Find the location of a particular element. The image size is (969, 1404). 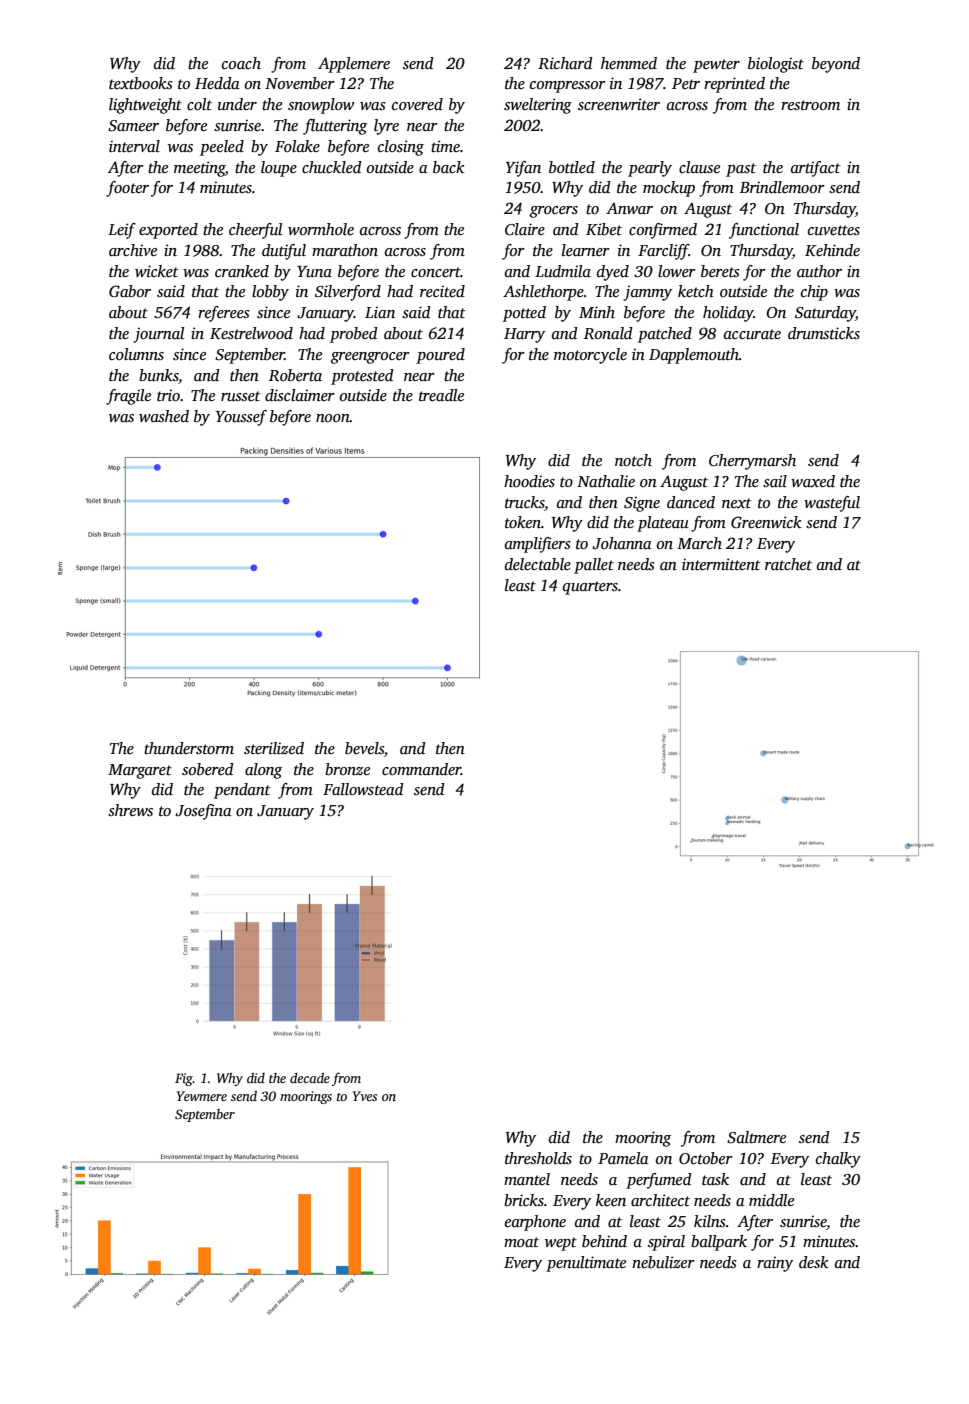

restroom is located at coordinates (810, 105).
